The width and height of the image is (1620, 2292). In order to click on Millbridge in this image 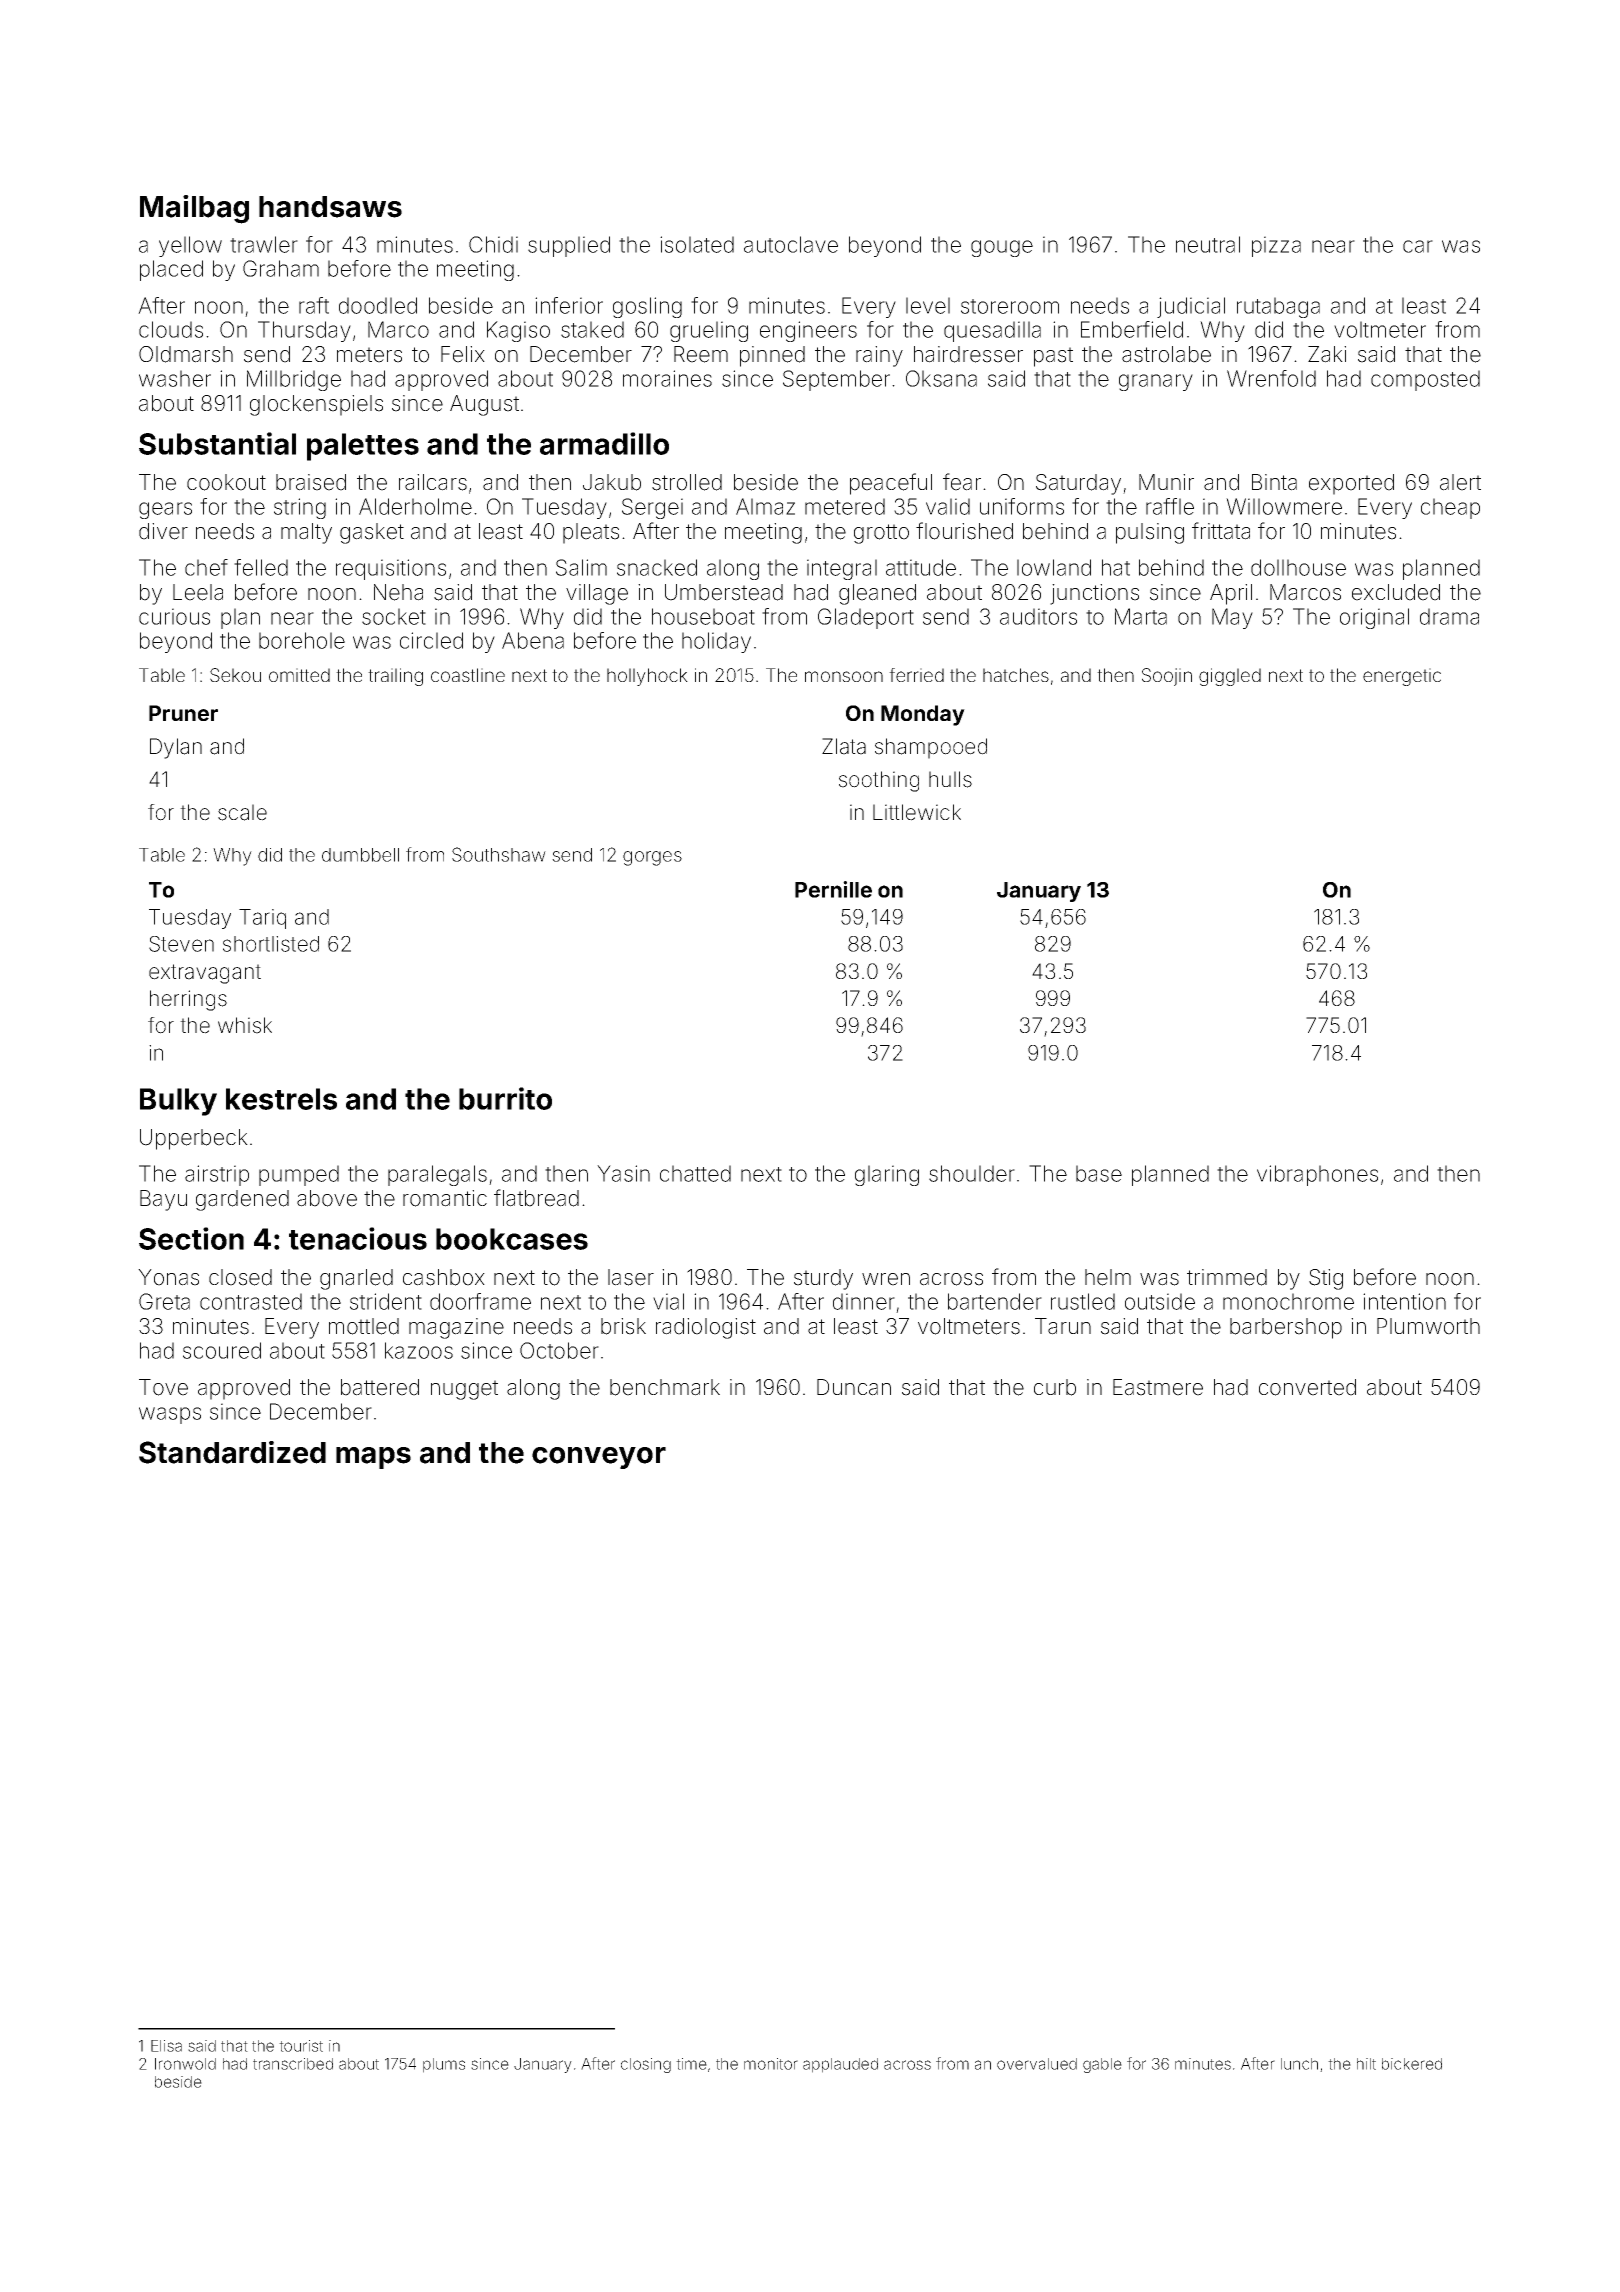, I will do `click(294, 380)`.
